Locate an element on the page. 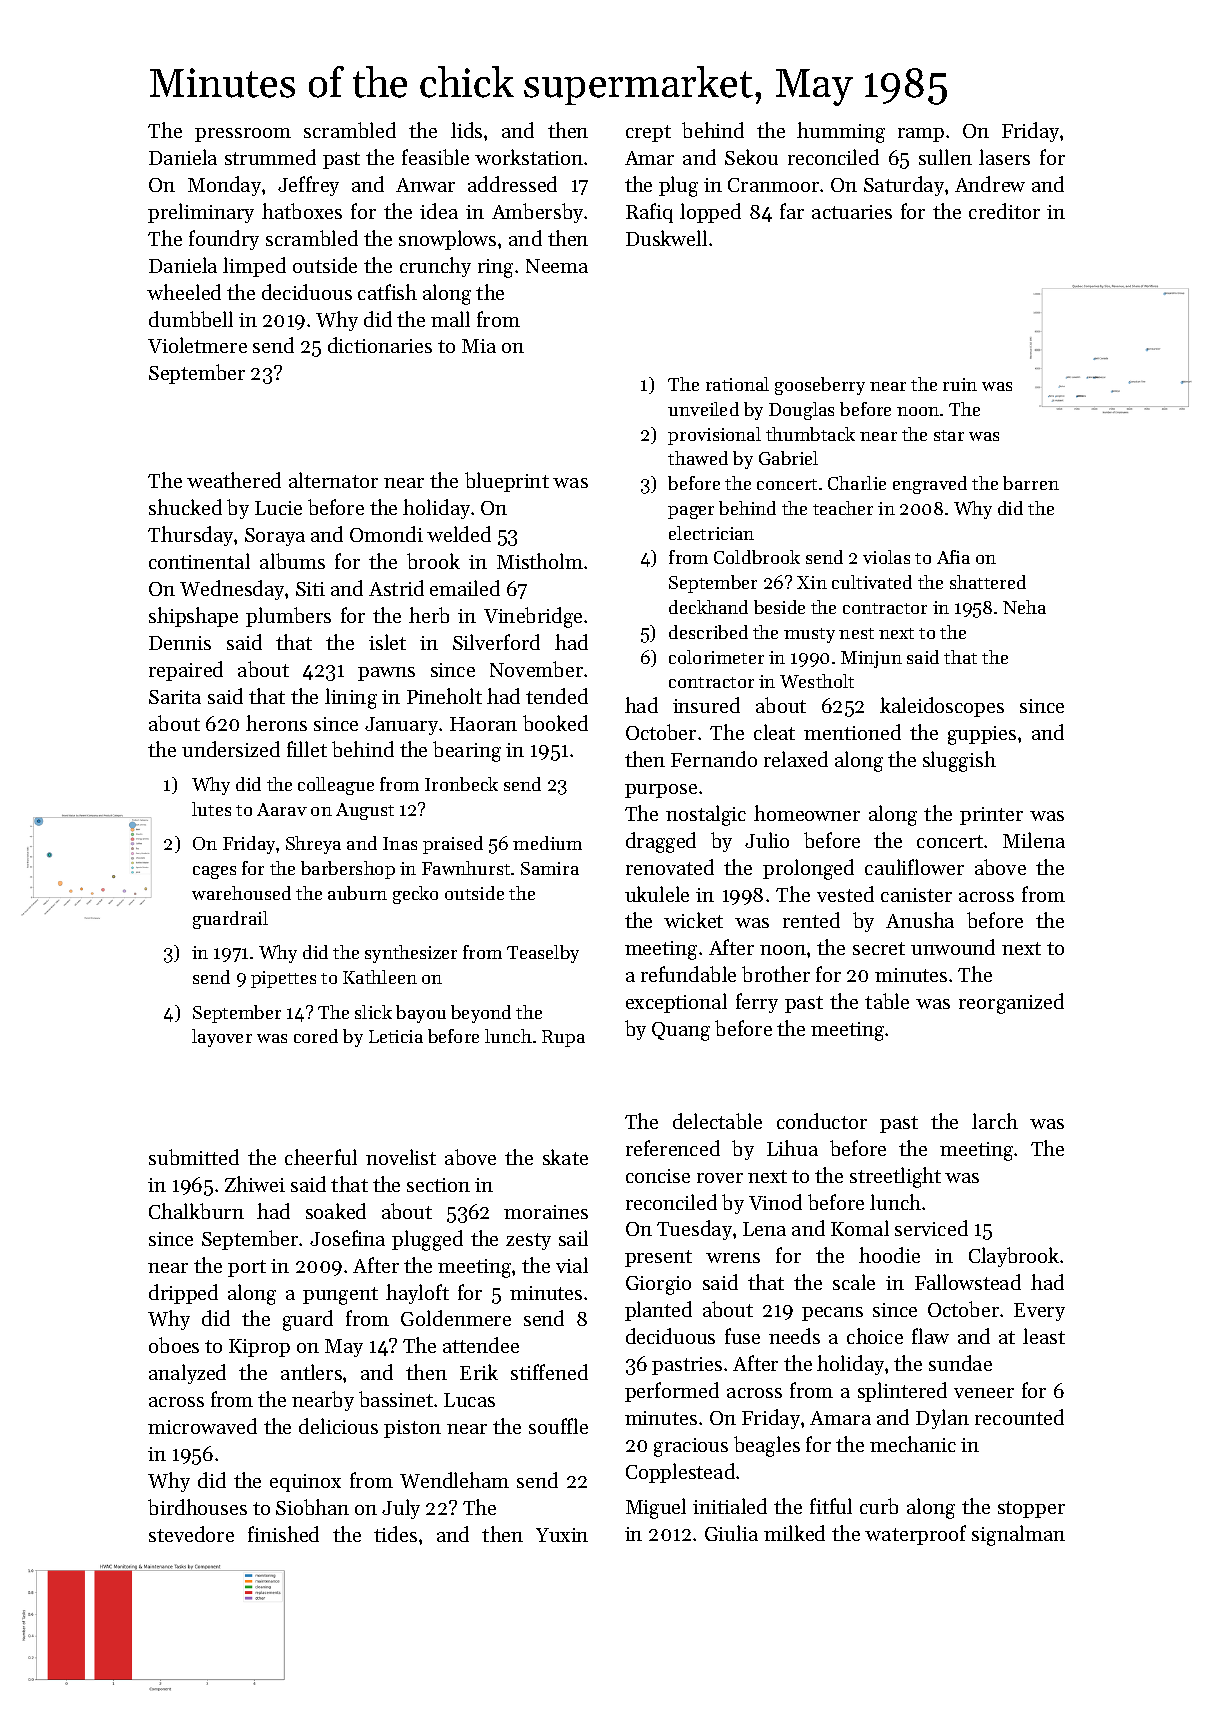 This document has height=1717, width=1214. Duskwell is located at coordinates (666, 238).
